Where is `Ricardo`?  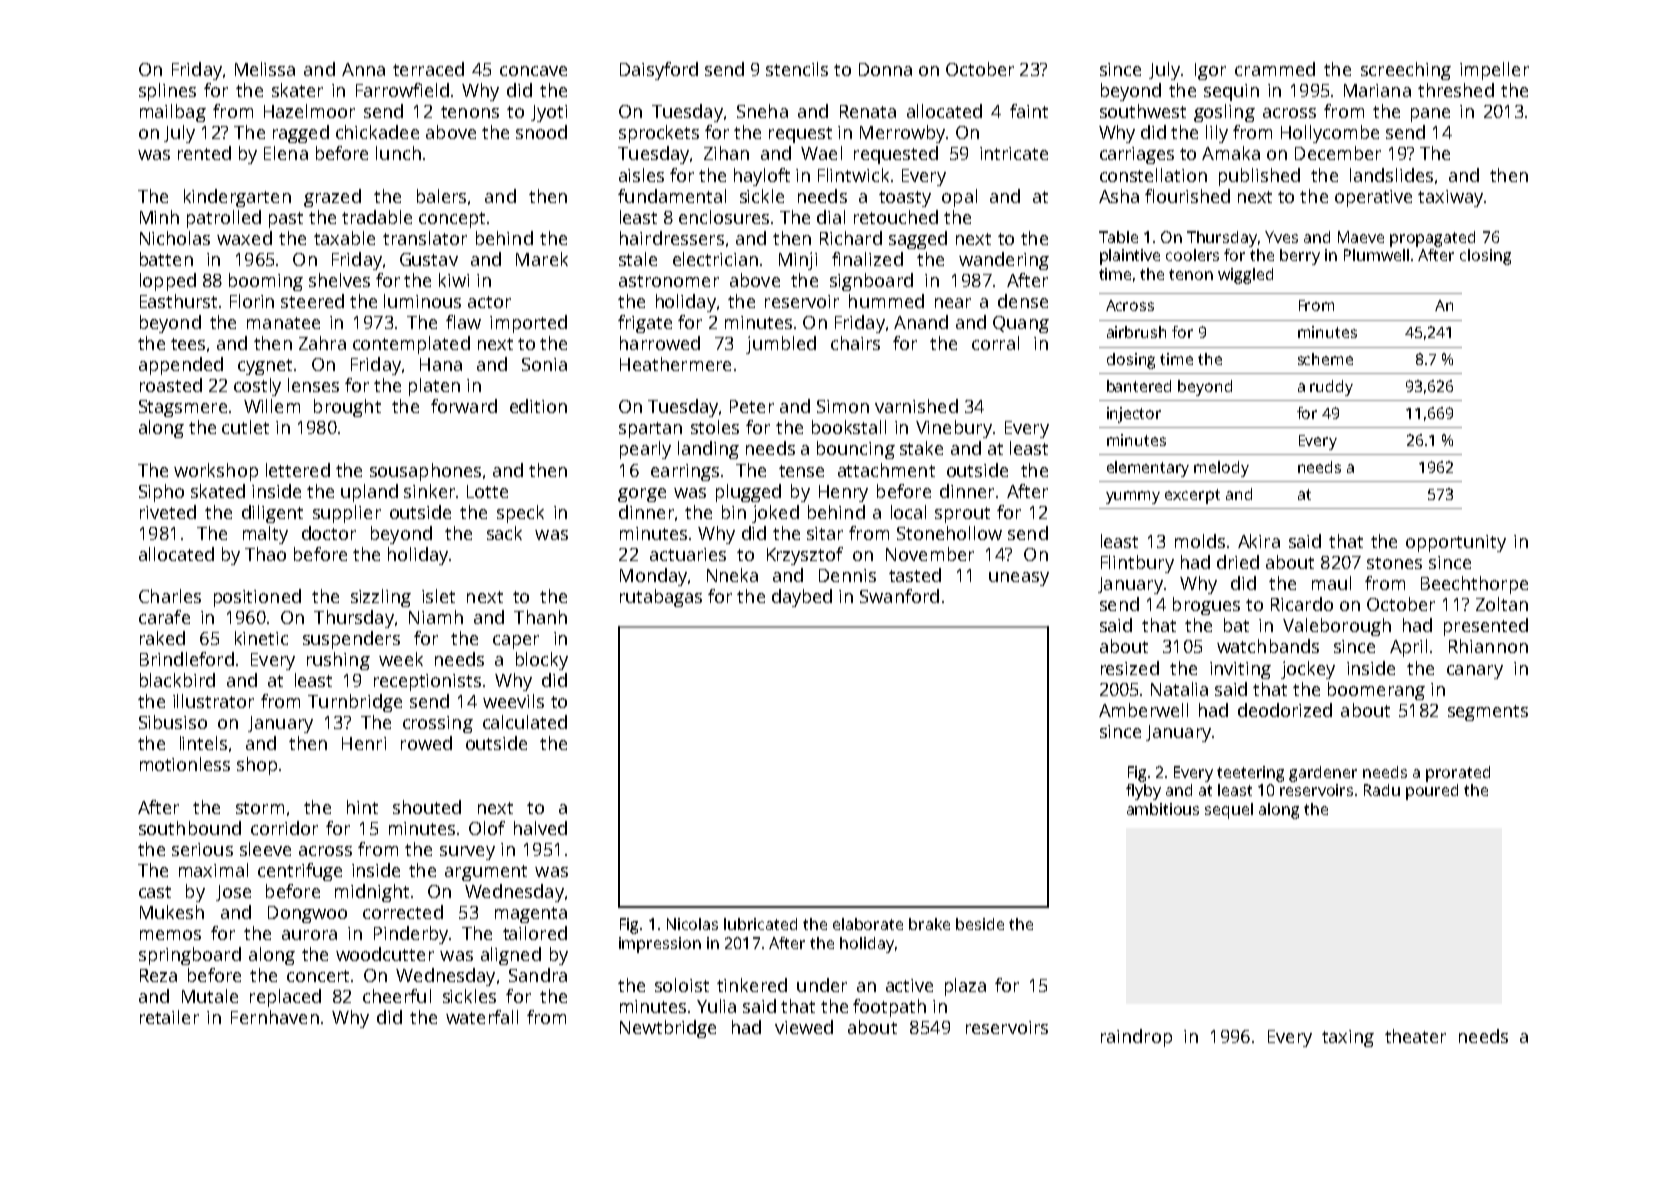 Ricardo is located at coordinates (1302, 604).
